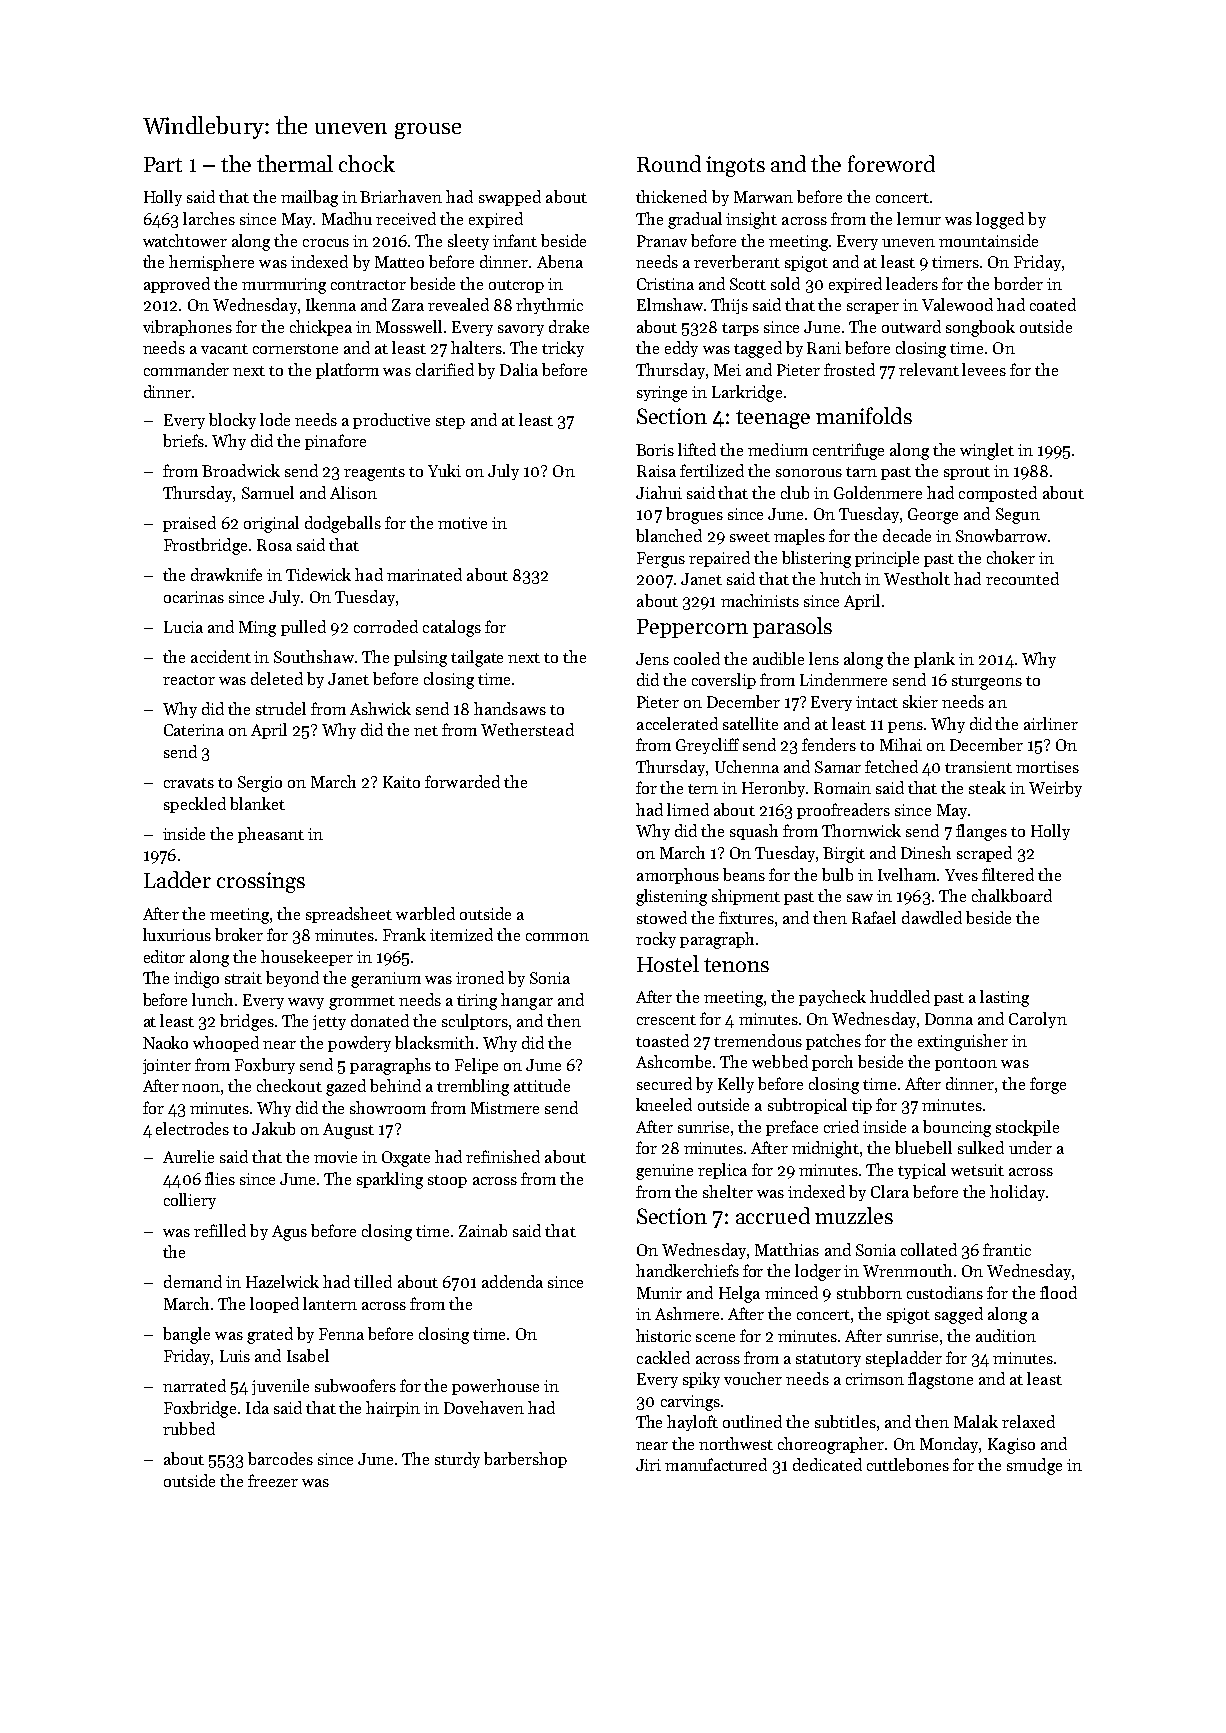 The width and height of the document is (1226, 1733). What do you see at coordinates (891, 163) in the document?
I see `foreword` at bounding box center [891, 163].
